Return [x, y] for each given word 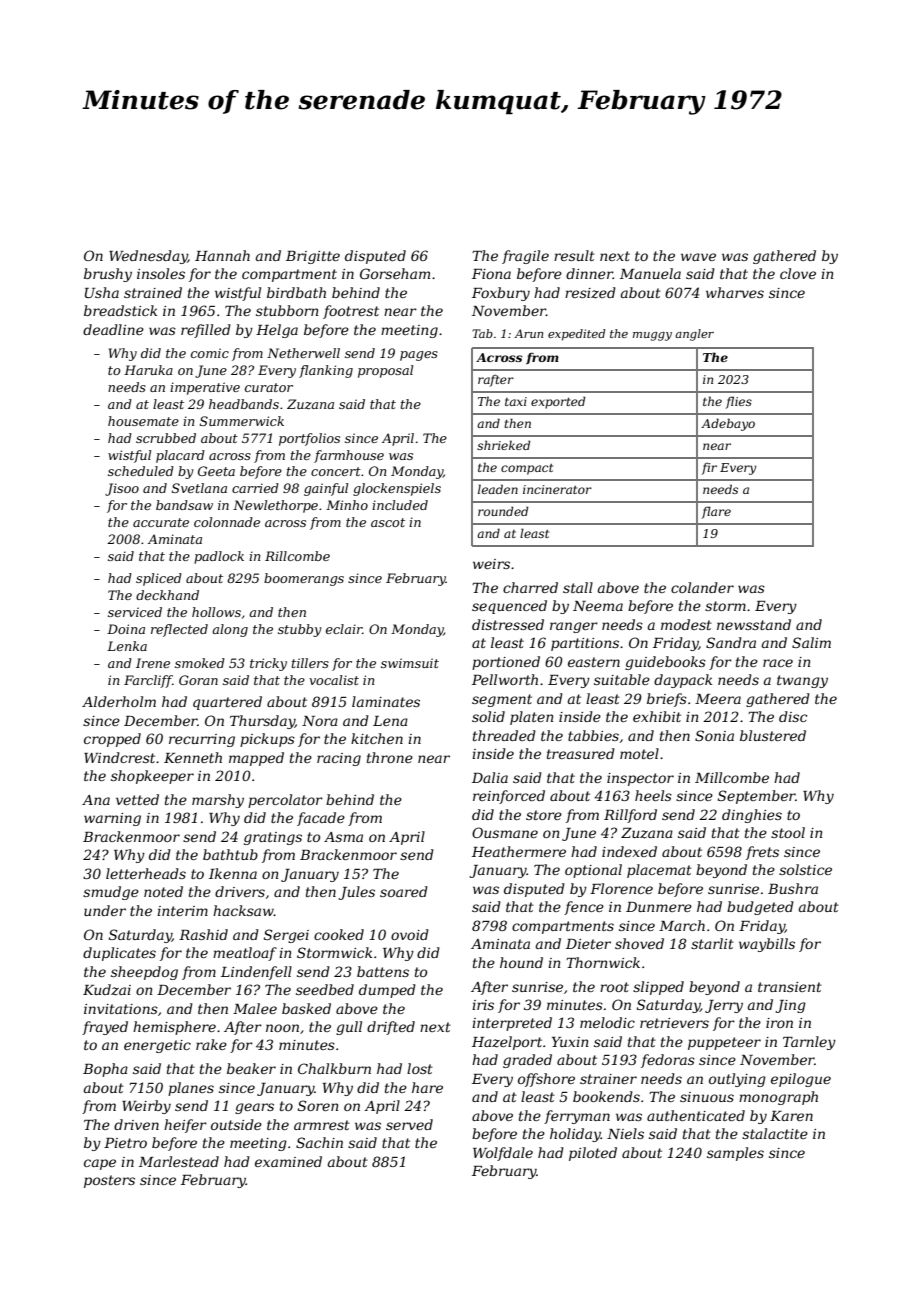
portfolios [309, 439]
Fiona [491, 274]
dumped [387, 991]
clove [798, 273]
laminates [386, 701]
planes [191, 1089]
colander [702, 587]
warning [112, 819]
